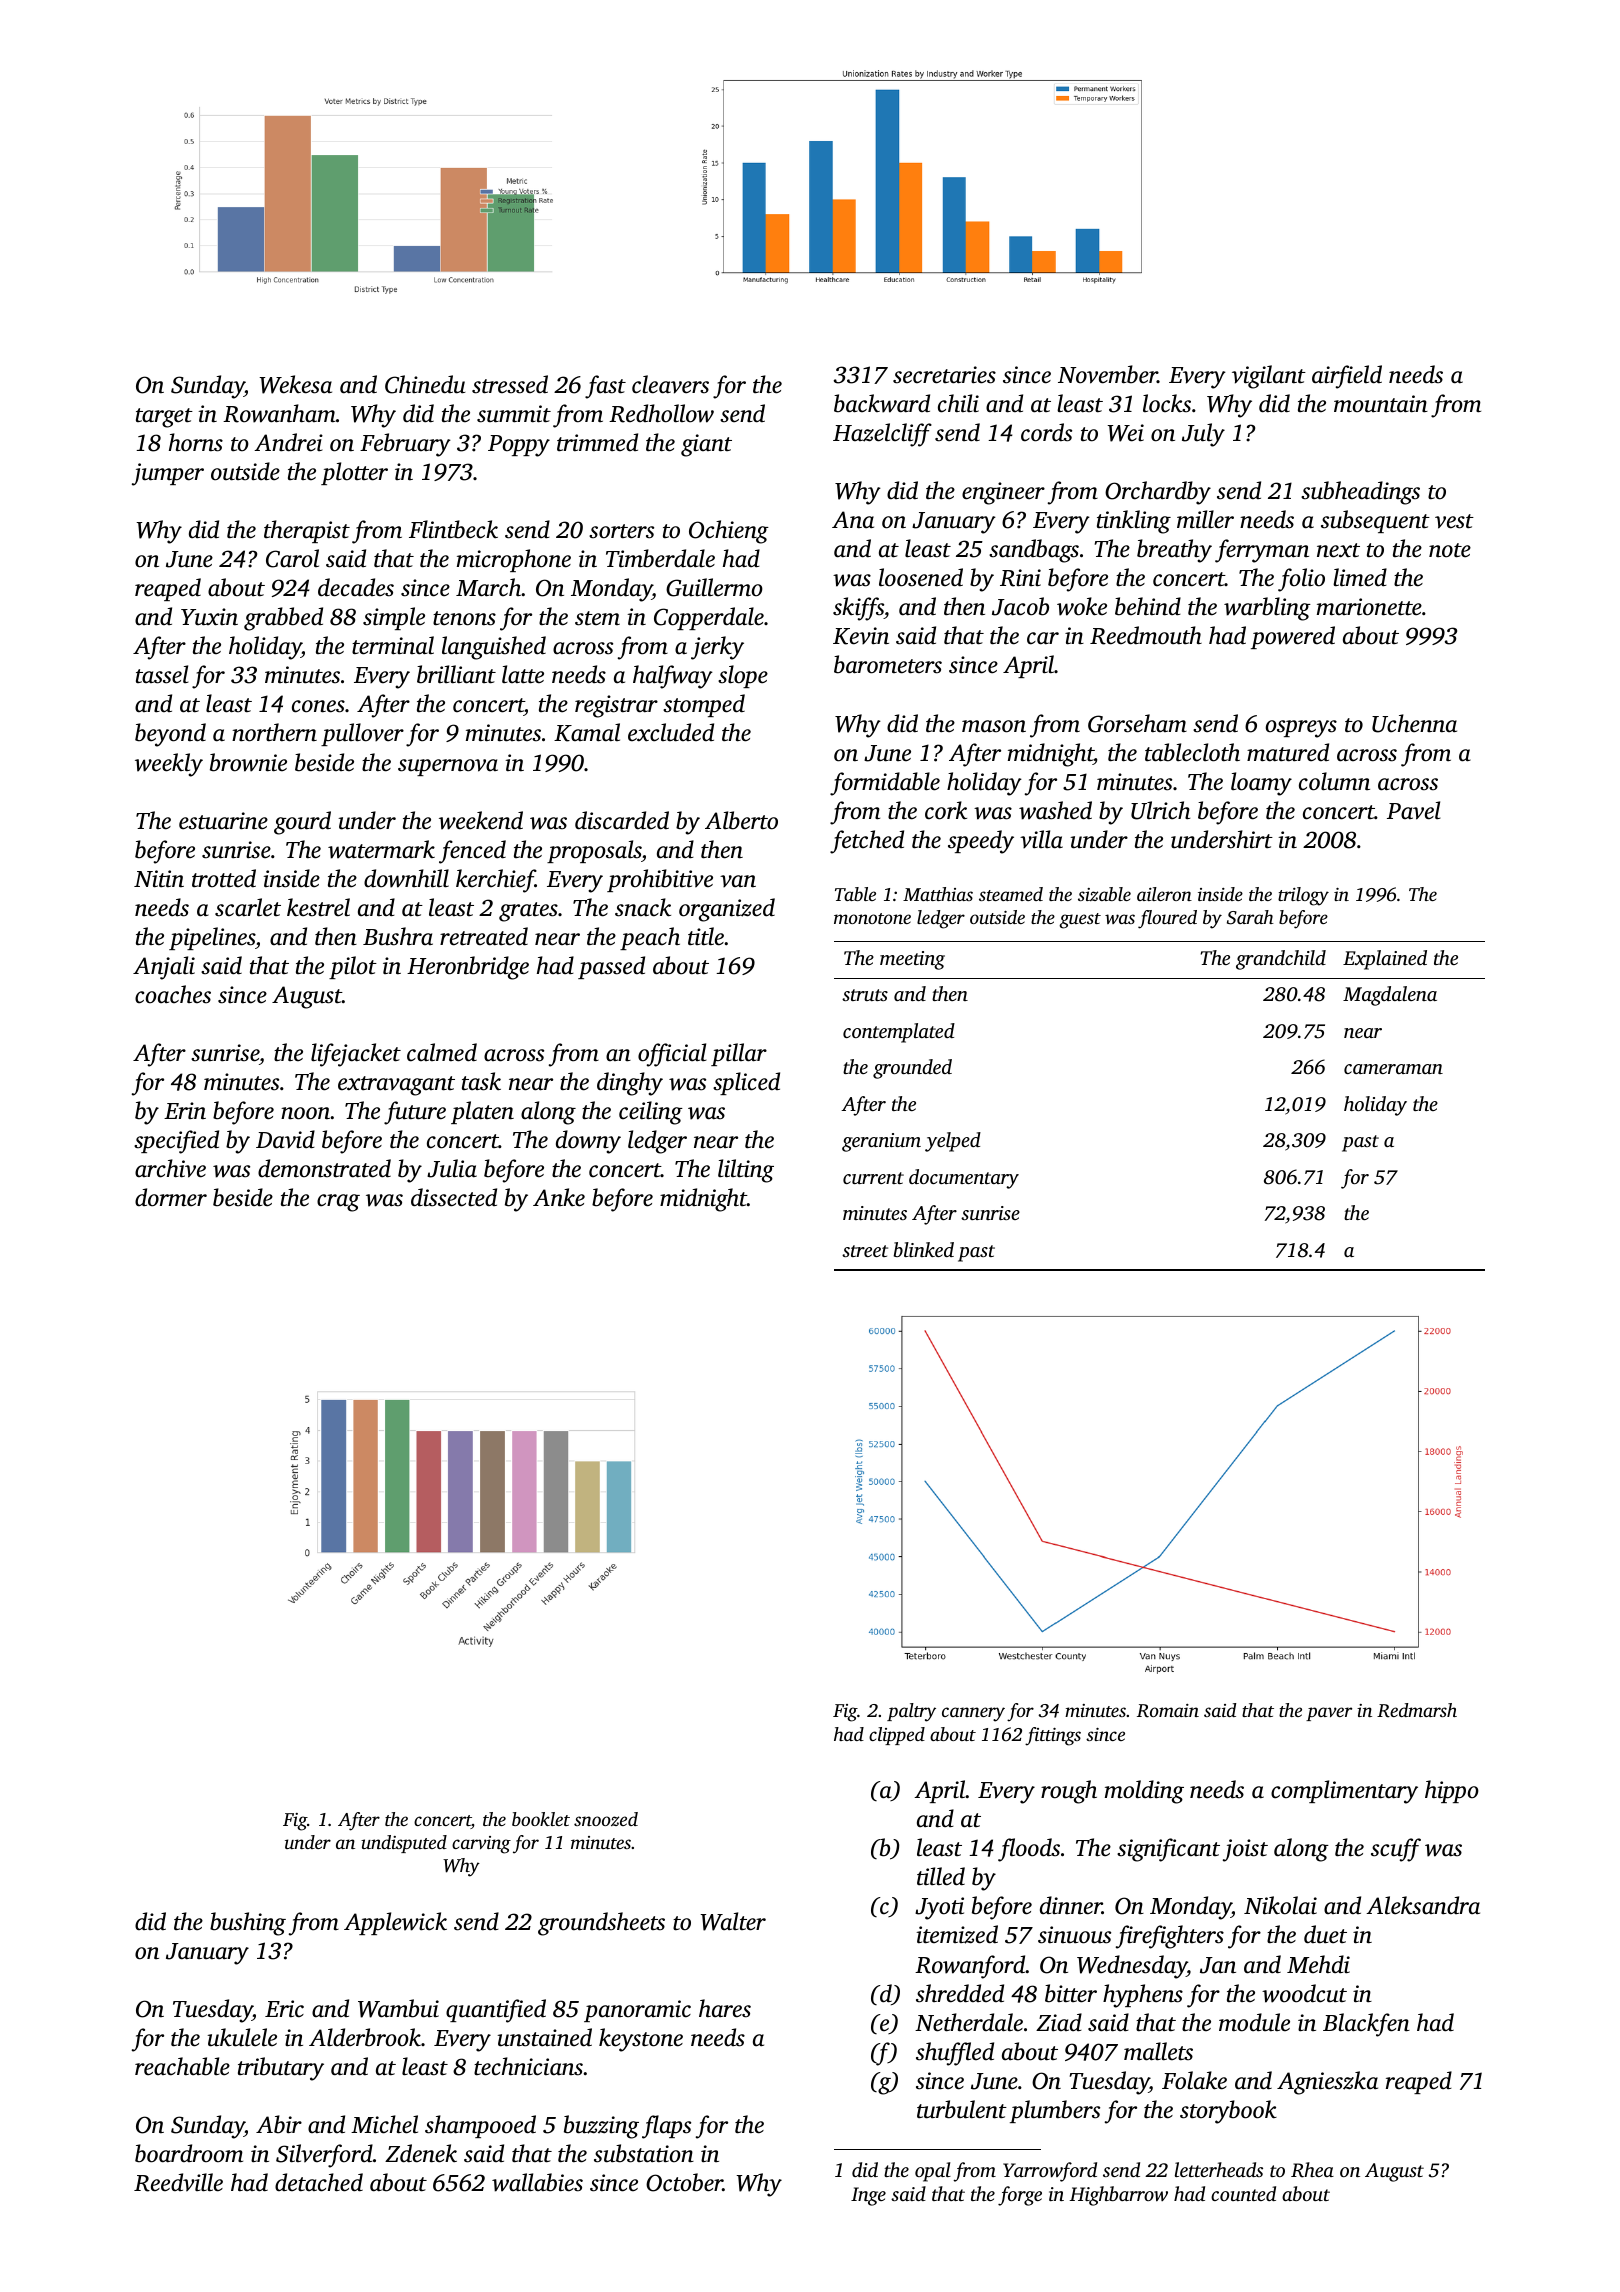  I want to click on counted, so click(1243, 2193).
